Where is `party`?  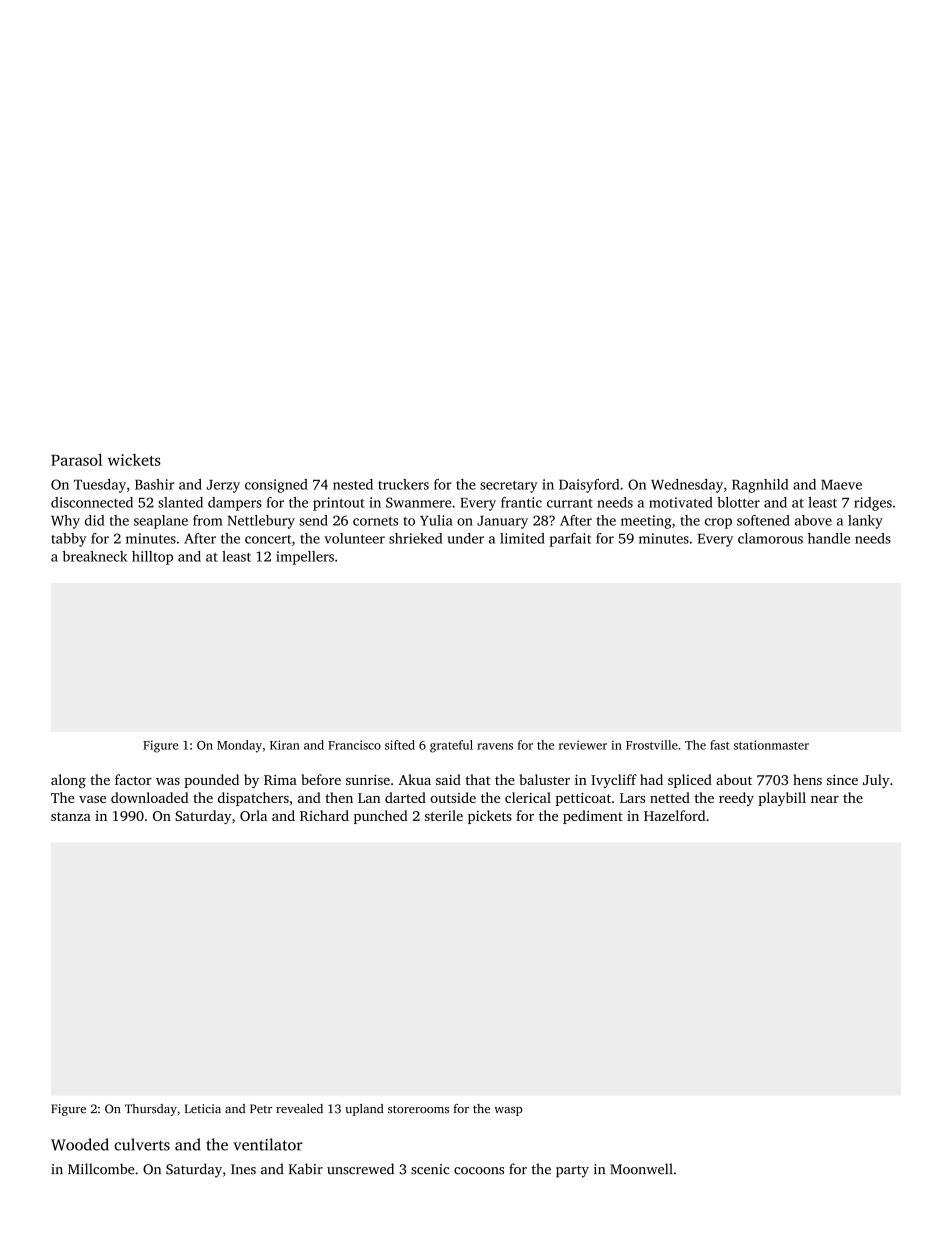
party is located at coordinates (572, 1171).
